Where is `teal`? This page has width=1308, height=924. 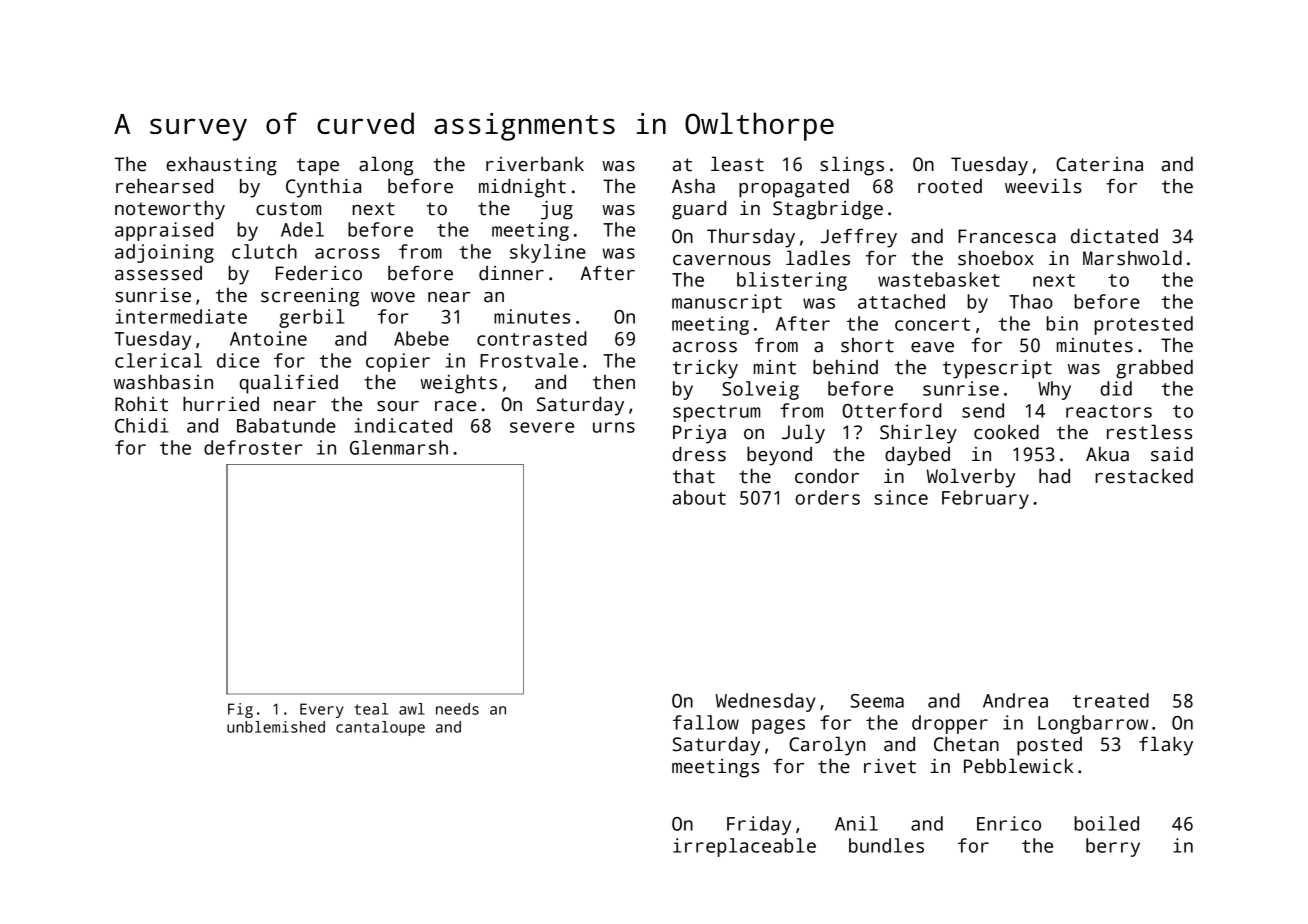
teal is located at coordinates (371, 709).
